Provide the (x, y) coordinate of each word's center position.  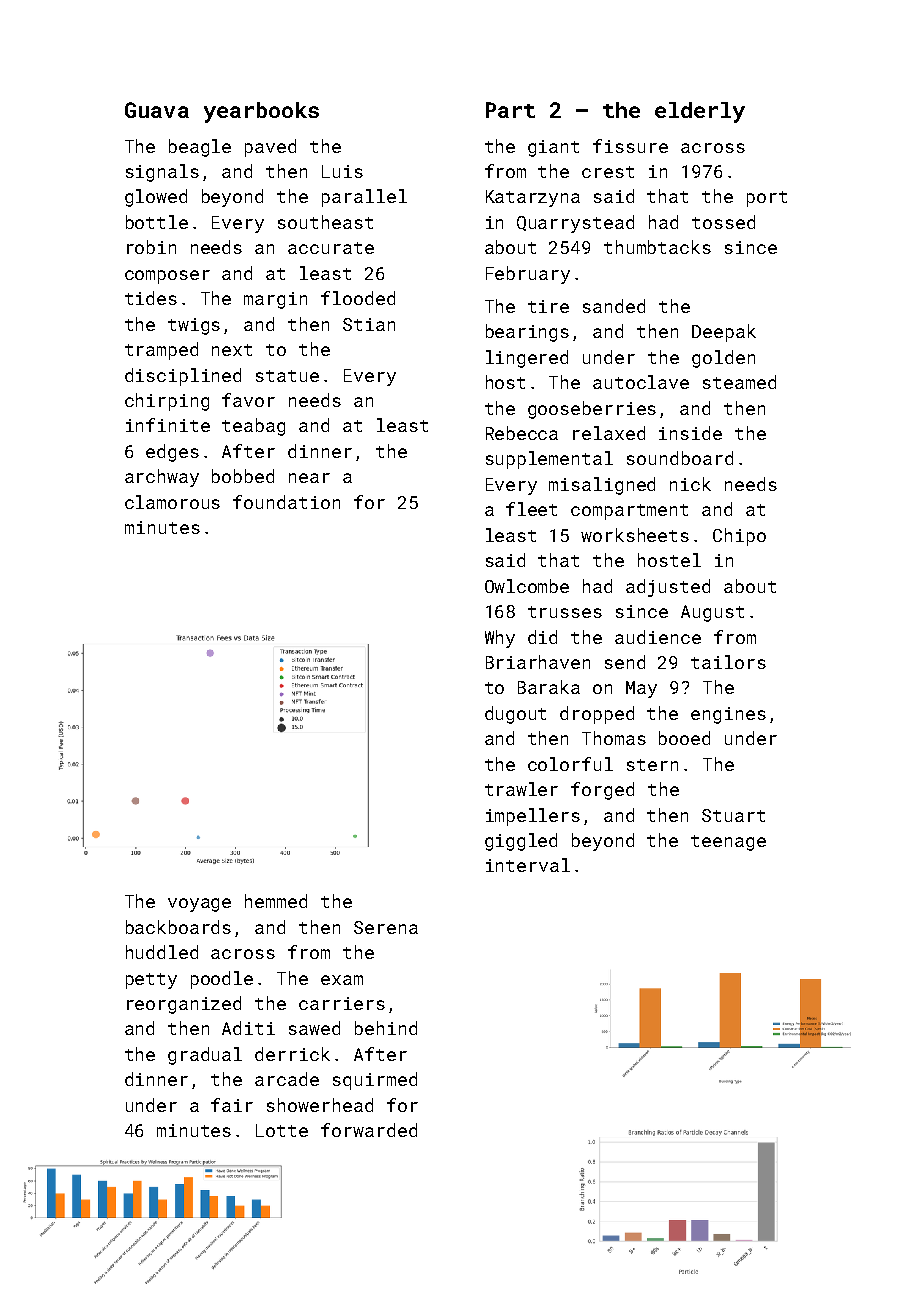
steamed (739, 382)
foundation (286, 502)
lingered (527, 359)
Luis (342, 171)
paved (270, 148)
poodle (222, 980)
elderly (700, 112)
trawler (521, 789)
